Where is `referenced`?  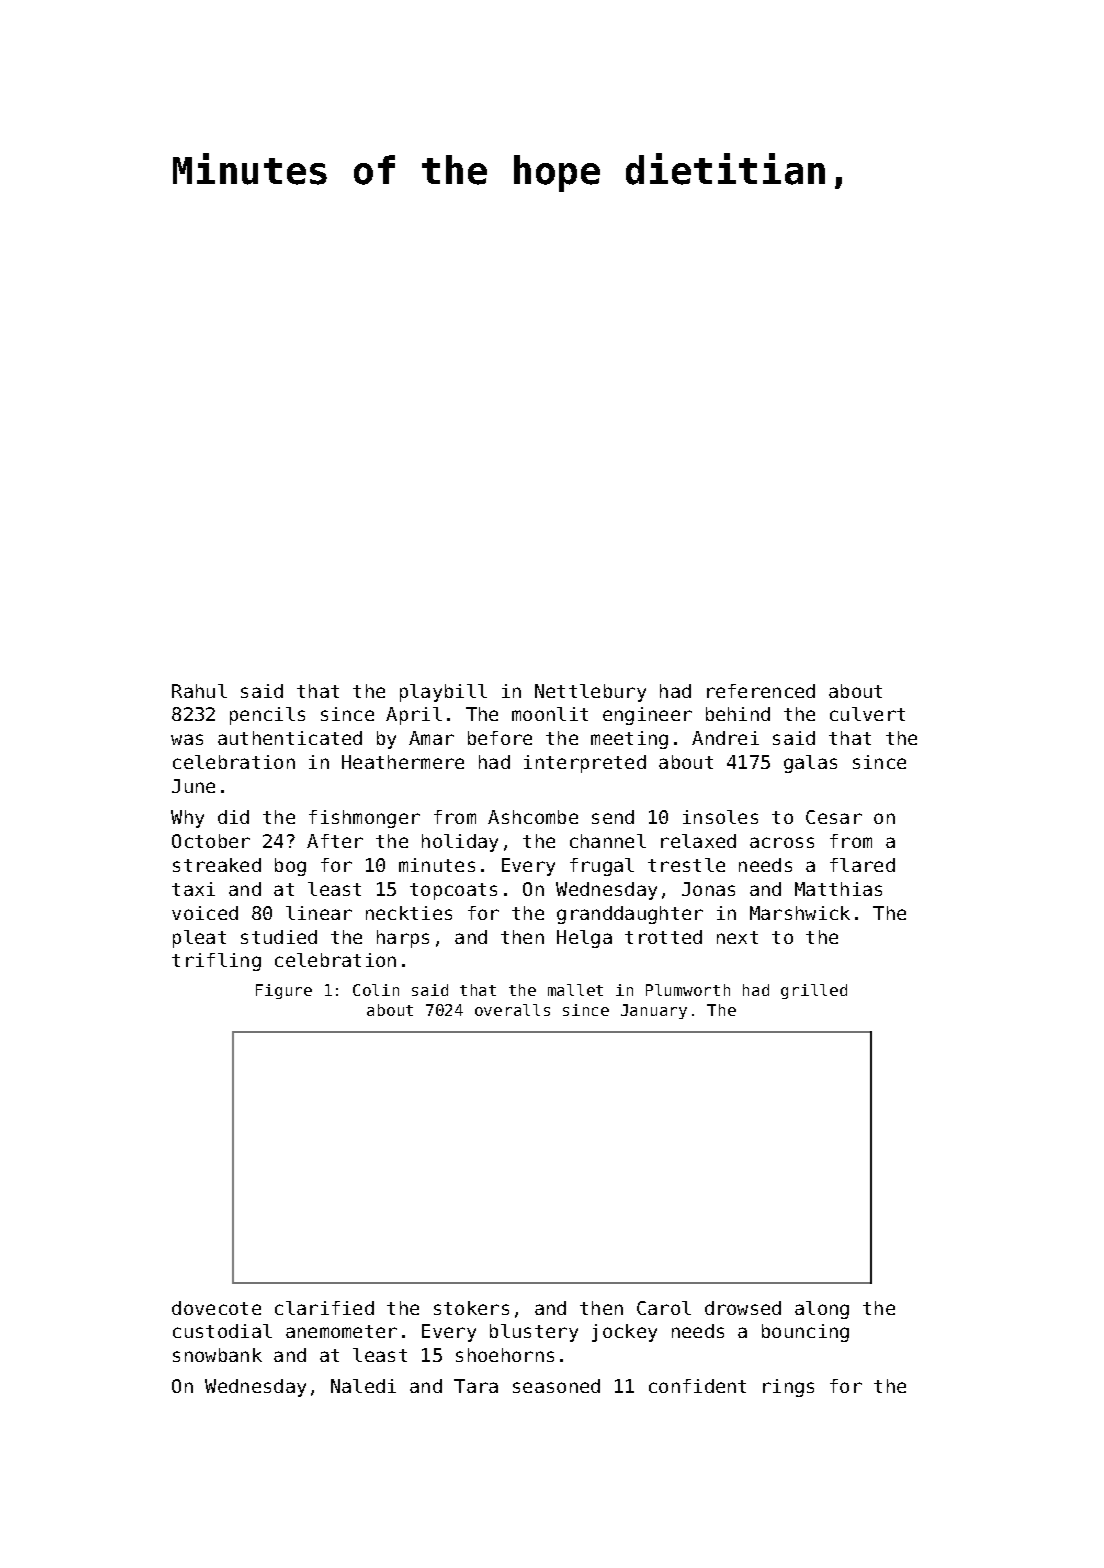 referenced is located at coordinates (761, 691).
